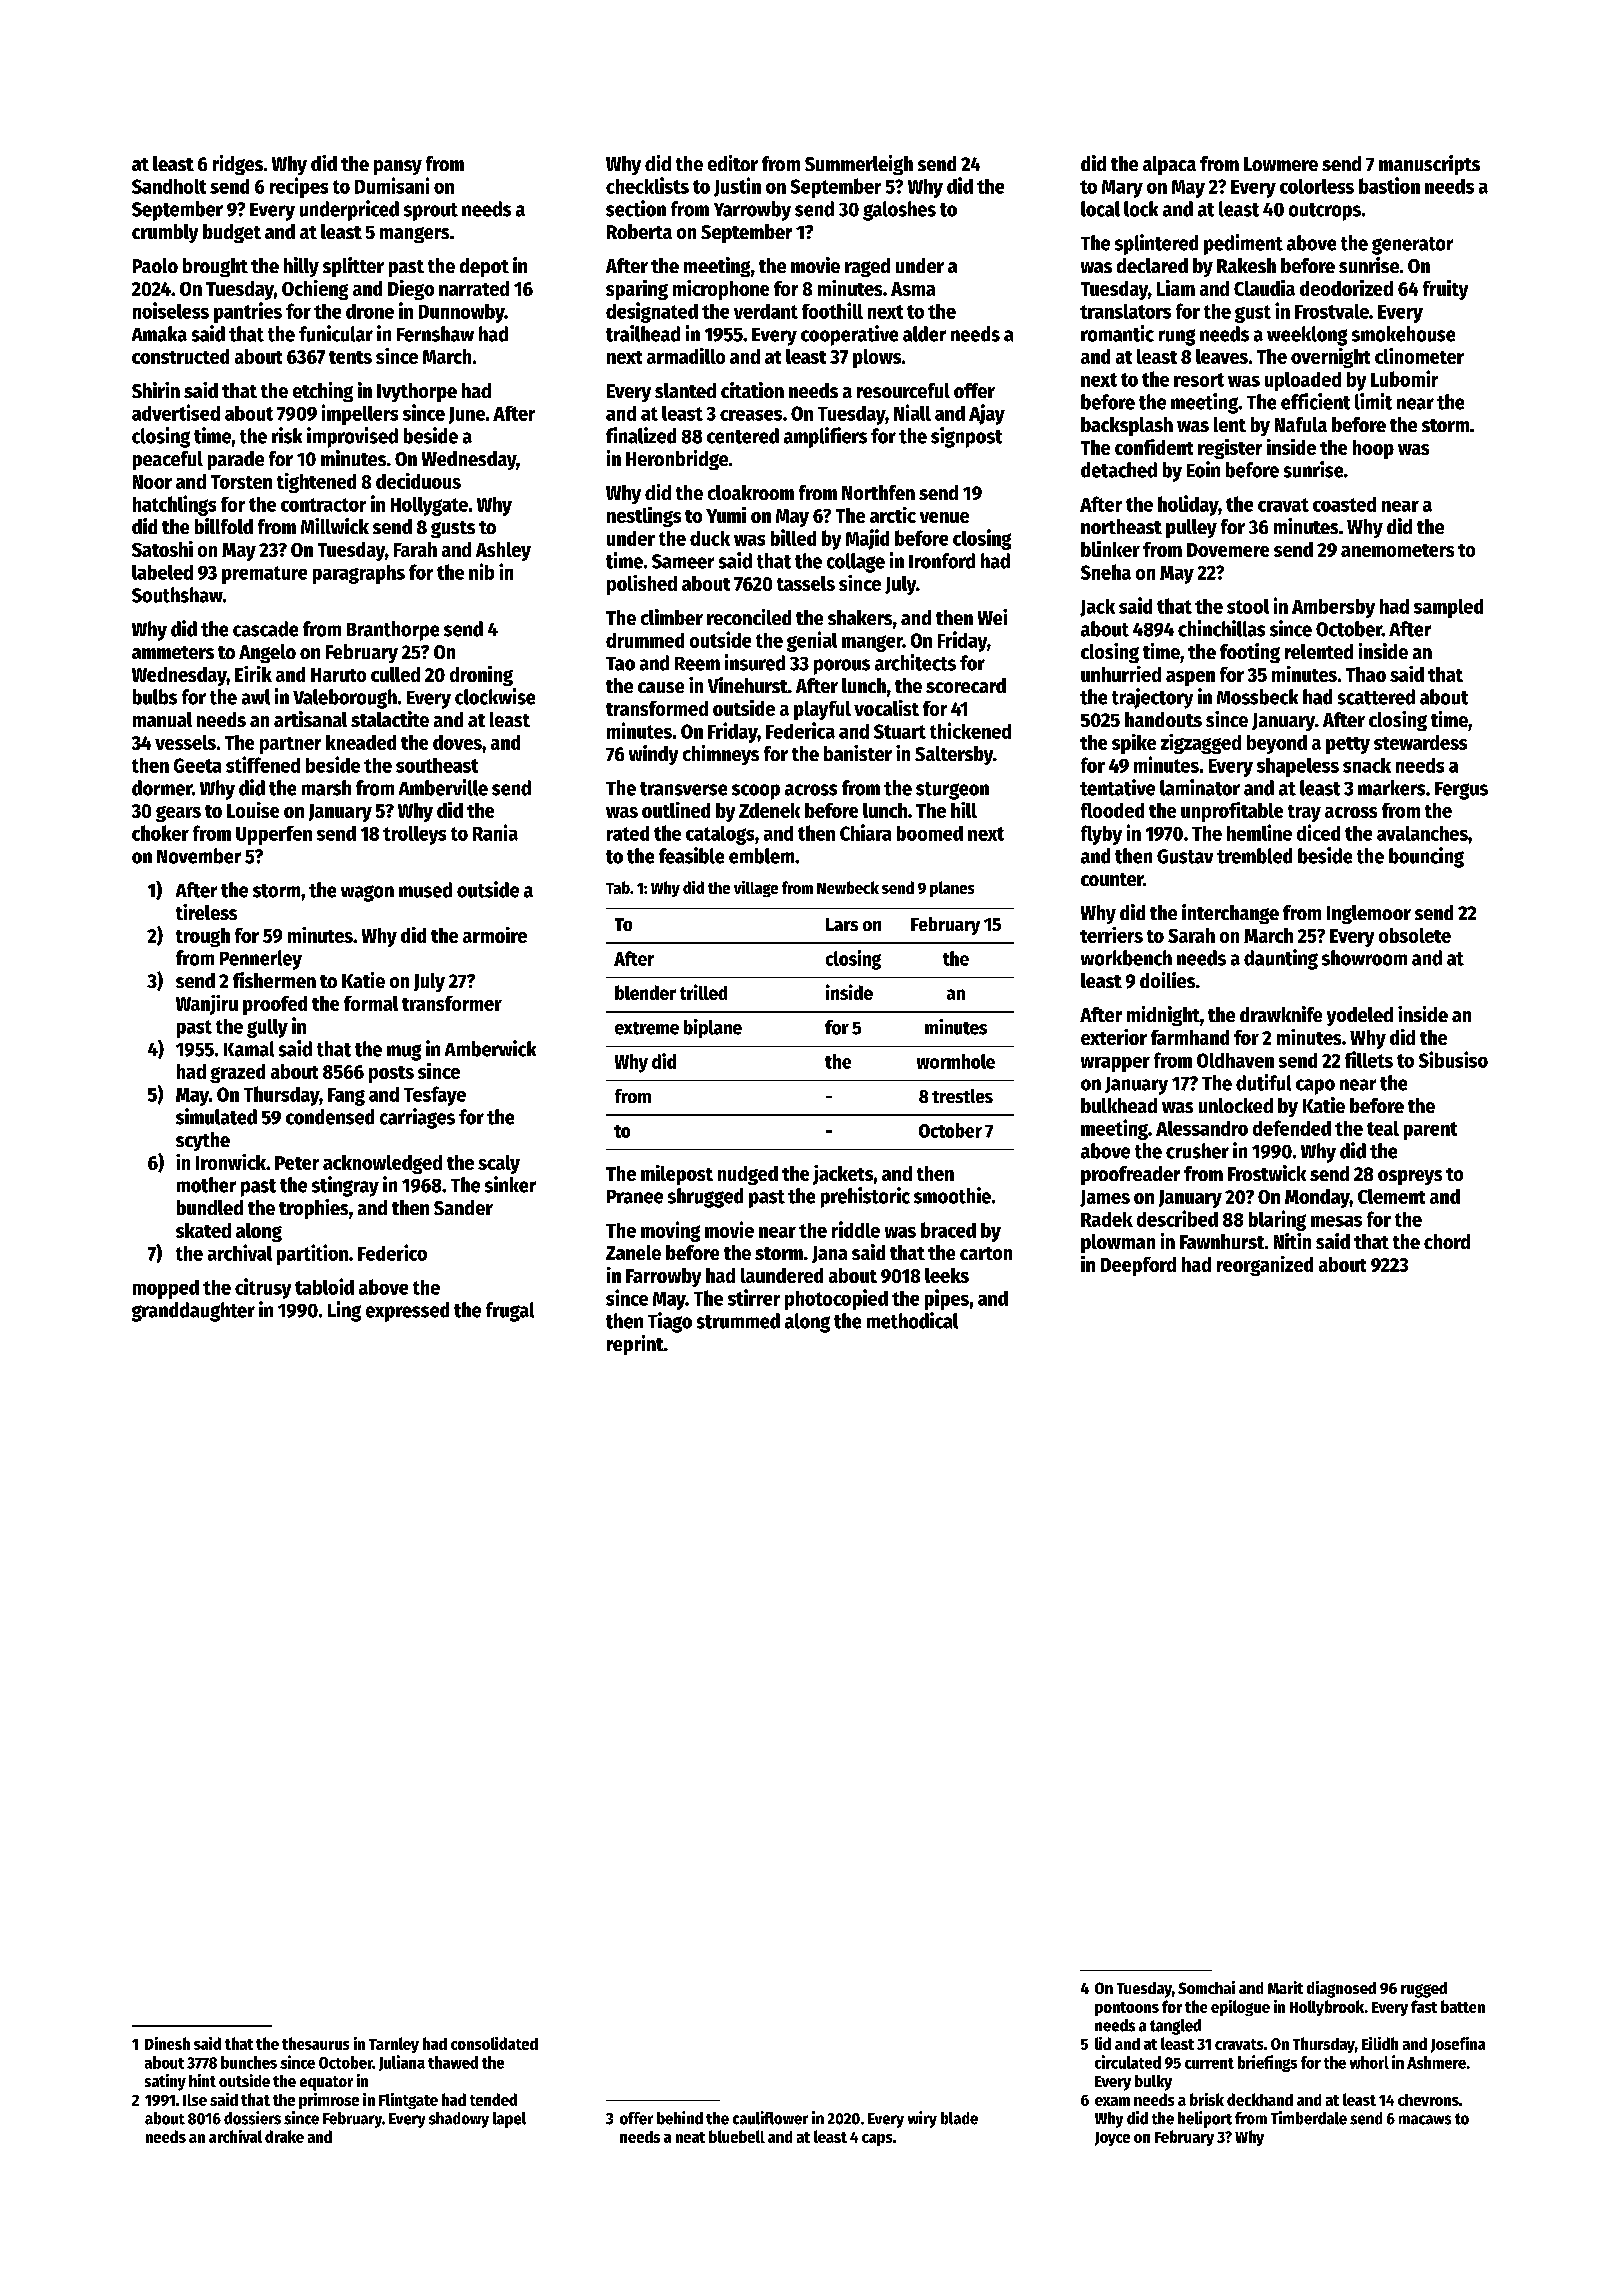  I want to click on ammeters, so click(173, 652).
